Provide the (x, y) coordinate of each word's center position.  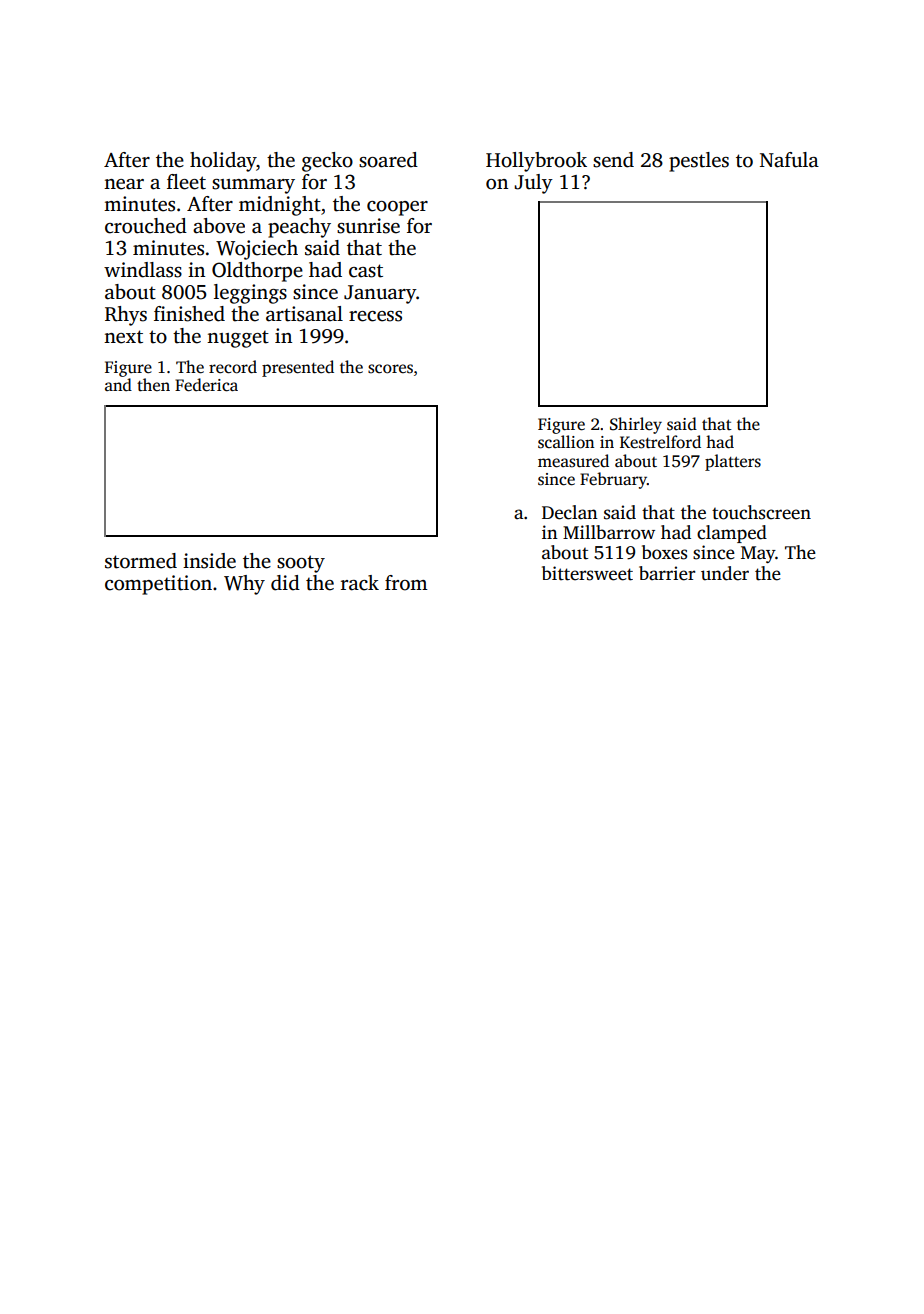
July (533, 184)
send (613, 160)
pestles (699, 162)
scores (390, 369)
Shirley (636, 425)
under (725, 573)
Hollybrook (536, 162)
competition (158, 585)
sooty (301, 564)
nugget (238, 339)
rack (360, 583)
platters (733, 462)
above (219, 226)
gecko (327, 162)
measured (573, 461)
